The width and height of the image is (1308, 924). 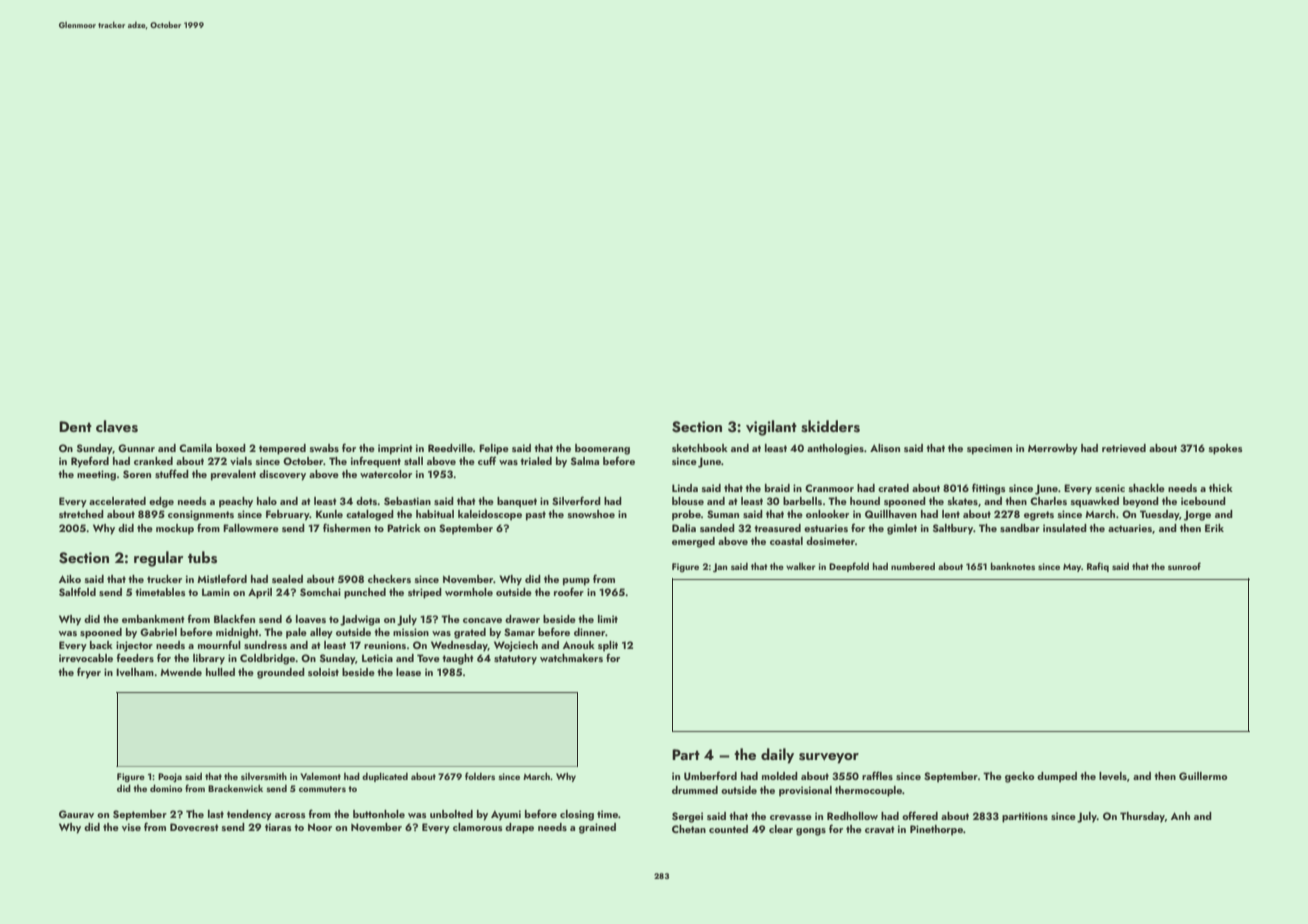 I want to click on skidders, so click(x=830, y=426).
